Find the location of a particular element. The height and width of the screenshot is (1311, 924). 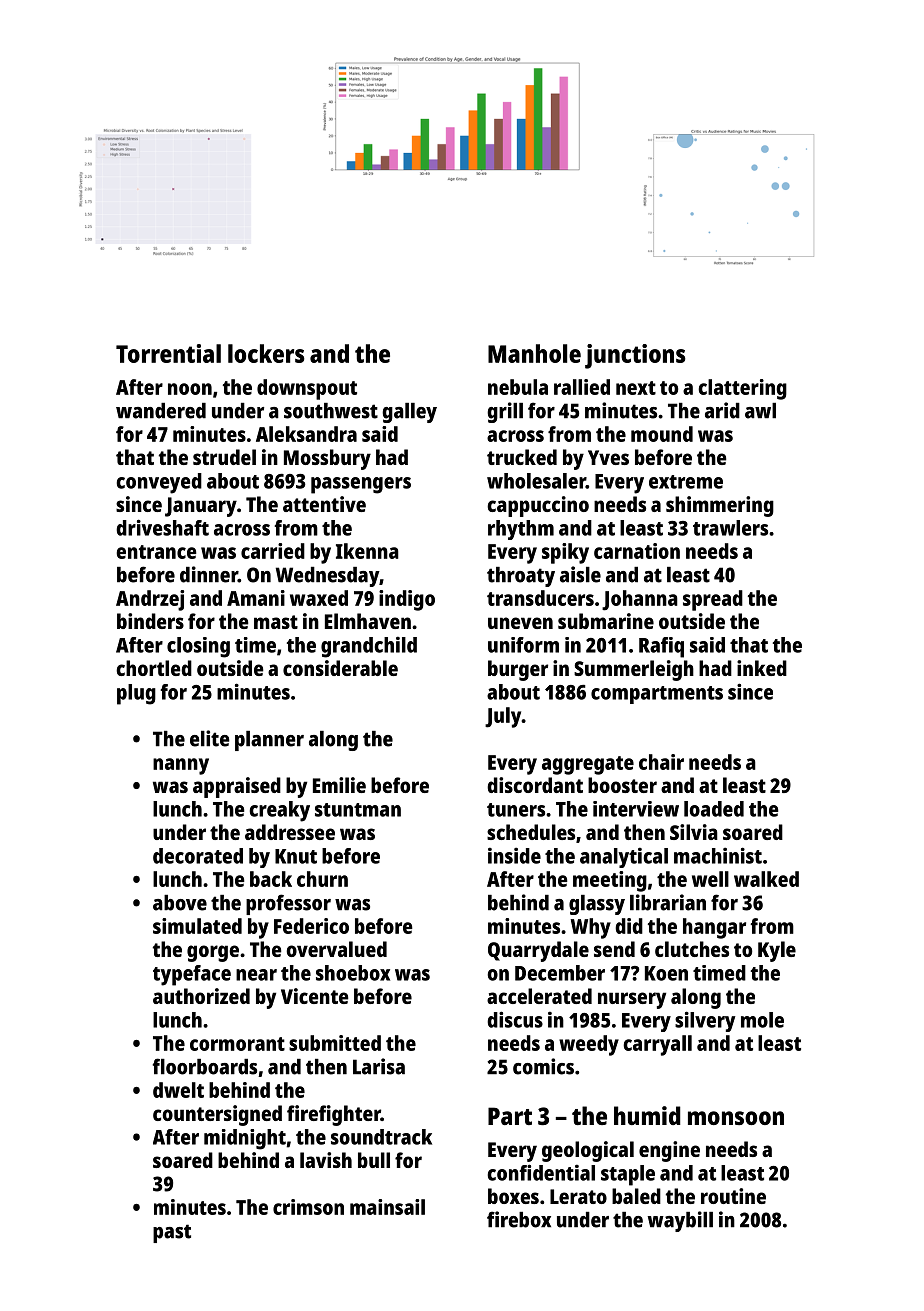

Torrential is located at coordinates (168, 353).
